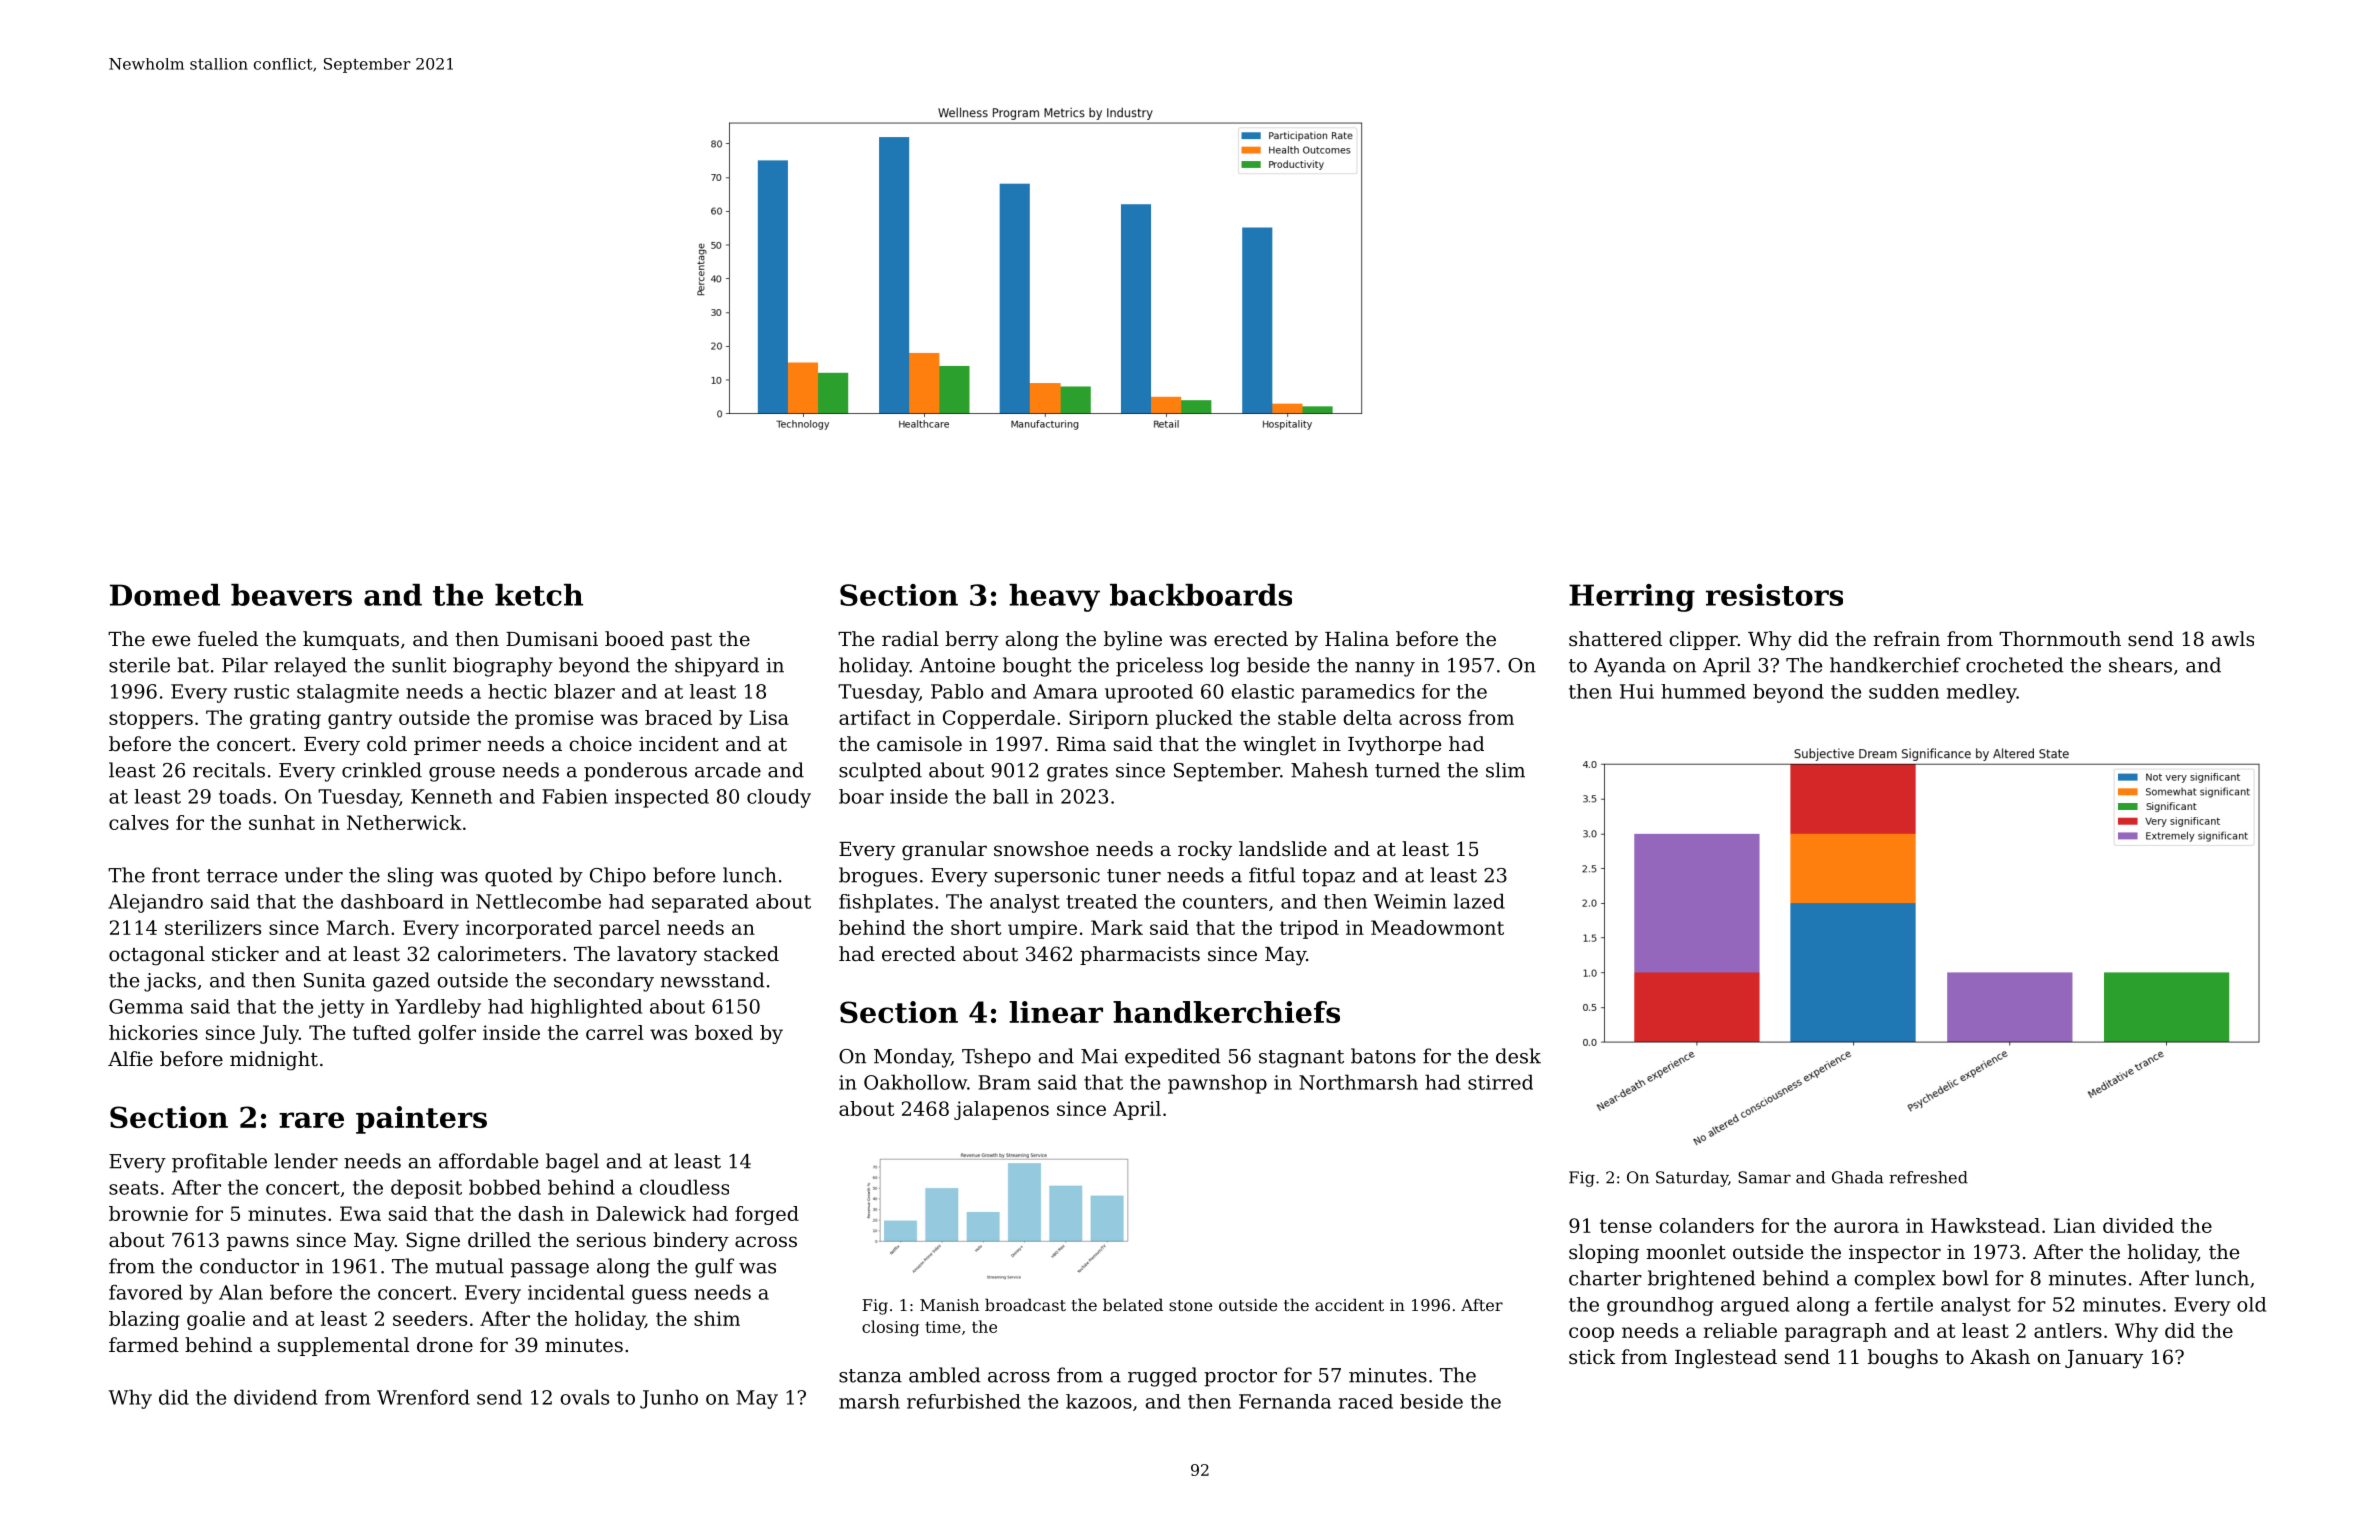  I want to click on boughs, so click(1903, 1359).
